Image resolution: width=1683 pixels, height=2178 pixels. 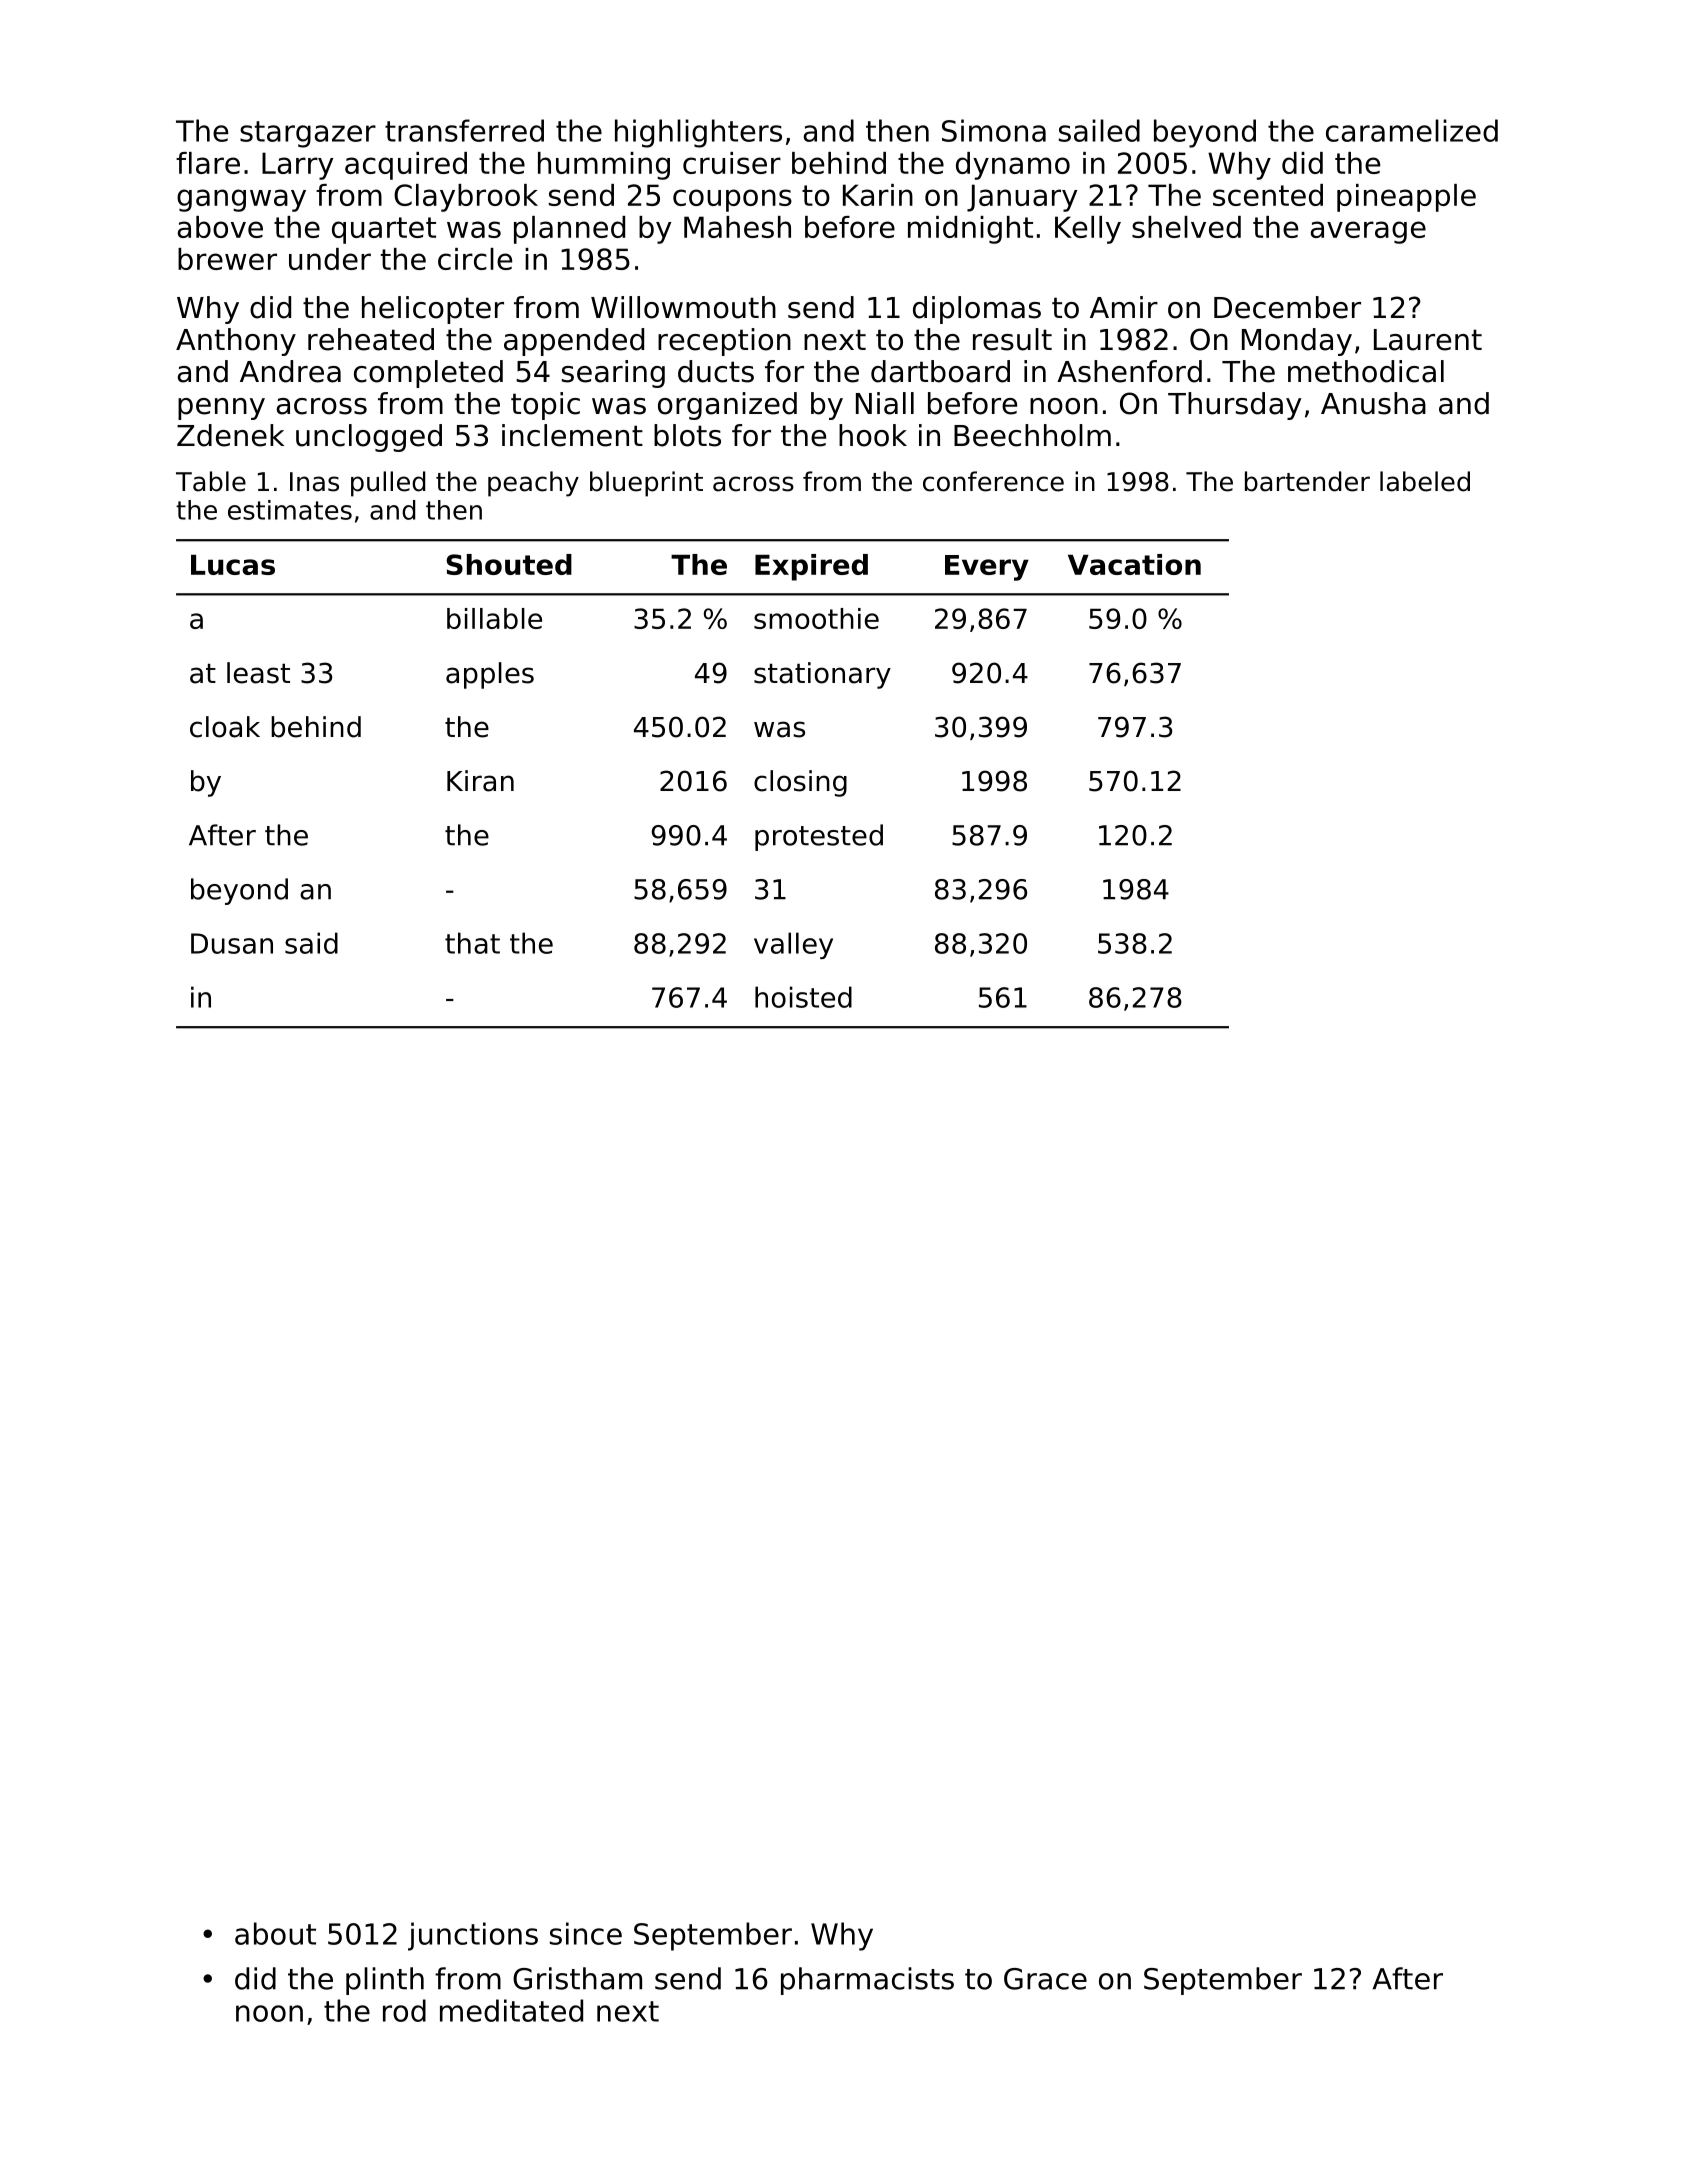 I want to click on meditated, so click(x=511, y=2010).
